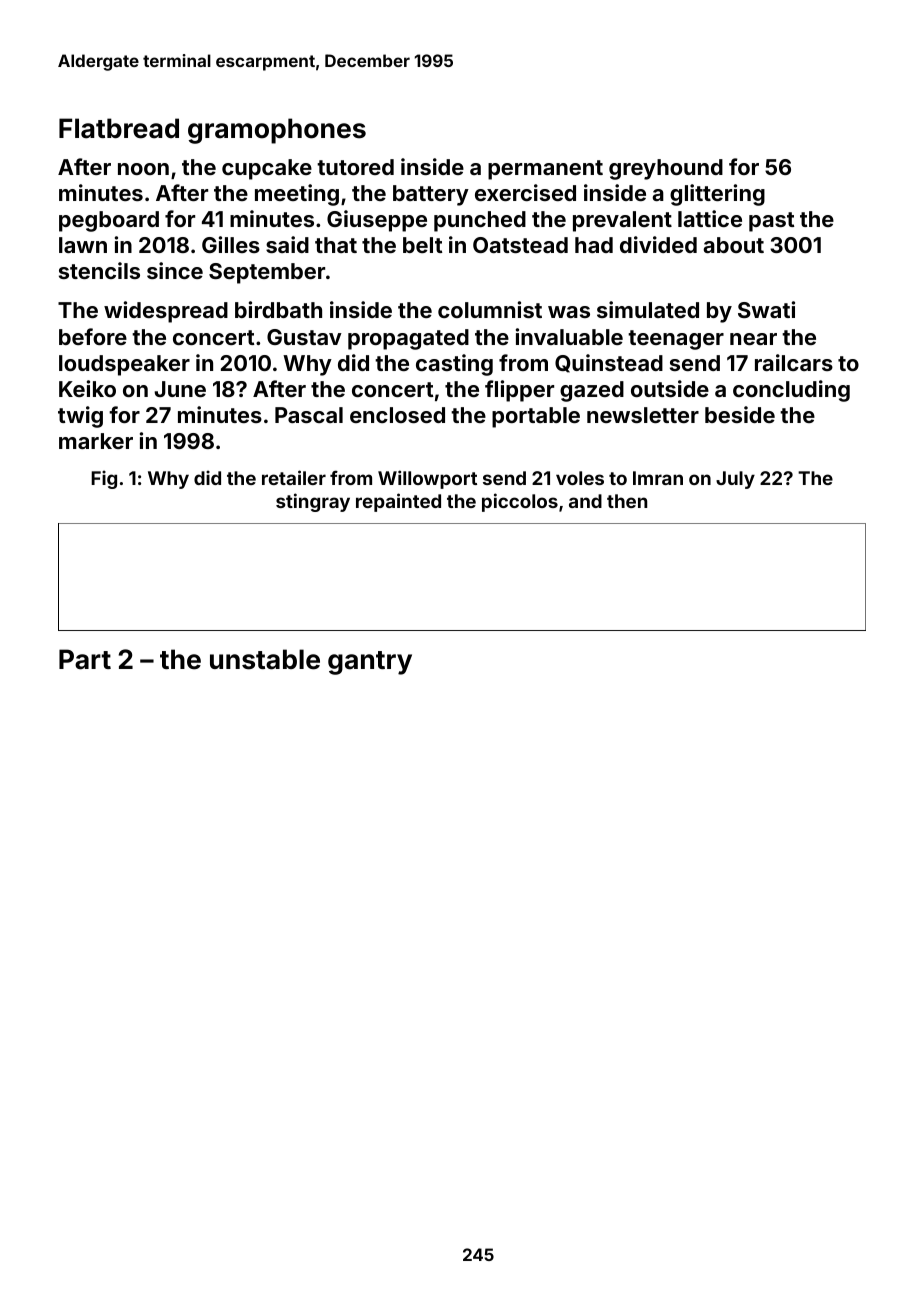 This screenshot has width=924, height=1314. I want to click on divided, so click(658, 244).
